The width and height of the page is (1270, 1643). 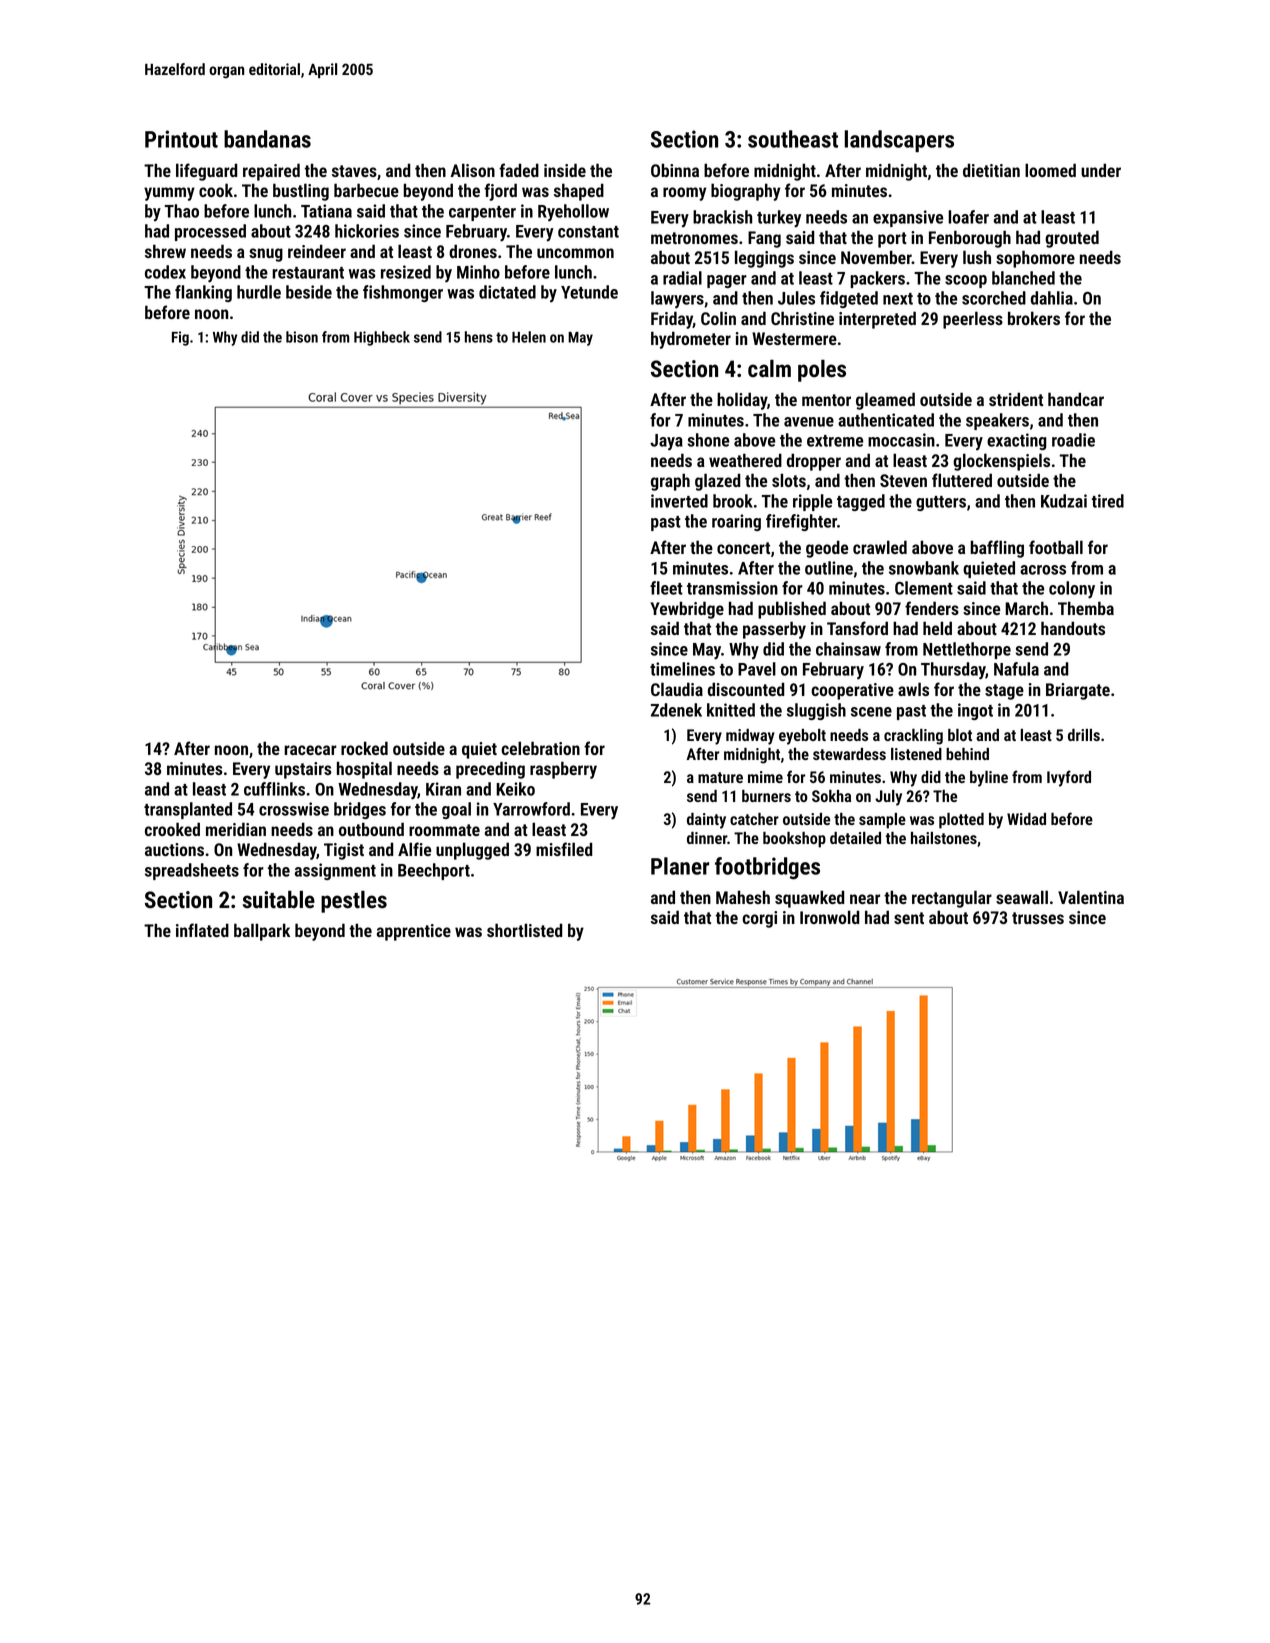 I want to click on inverted, so click(x=679, y=501).
